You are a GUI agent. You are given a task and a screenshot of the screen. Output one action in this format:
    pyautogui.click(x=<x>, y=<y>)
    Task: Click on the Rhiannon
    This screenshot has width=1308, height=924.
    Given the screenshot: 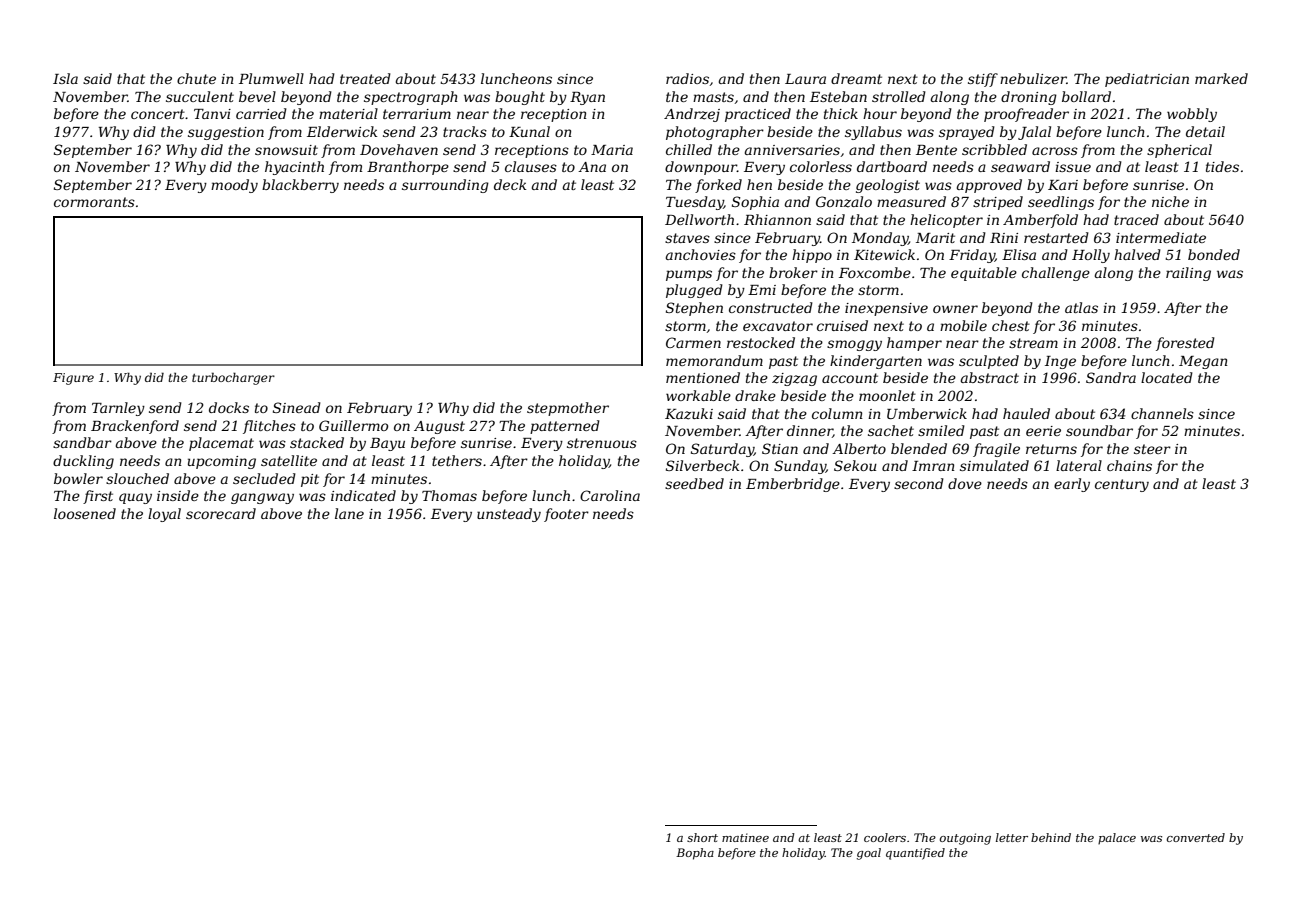 What is the action you would take?
    pyautogui.click(x=777, y=219)
